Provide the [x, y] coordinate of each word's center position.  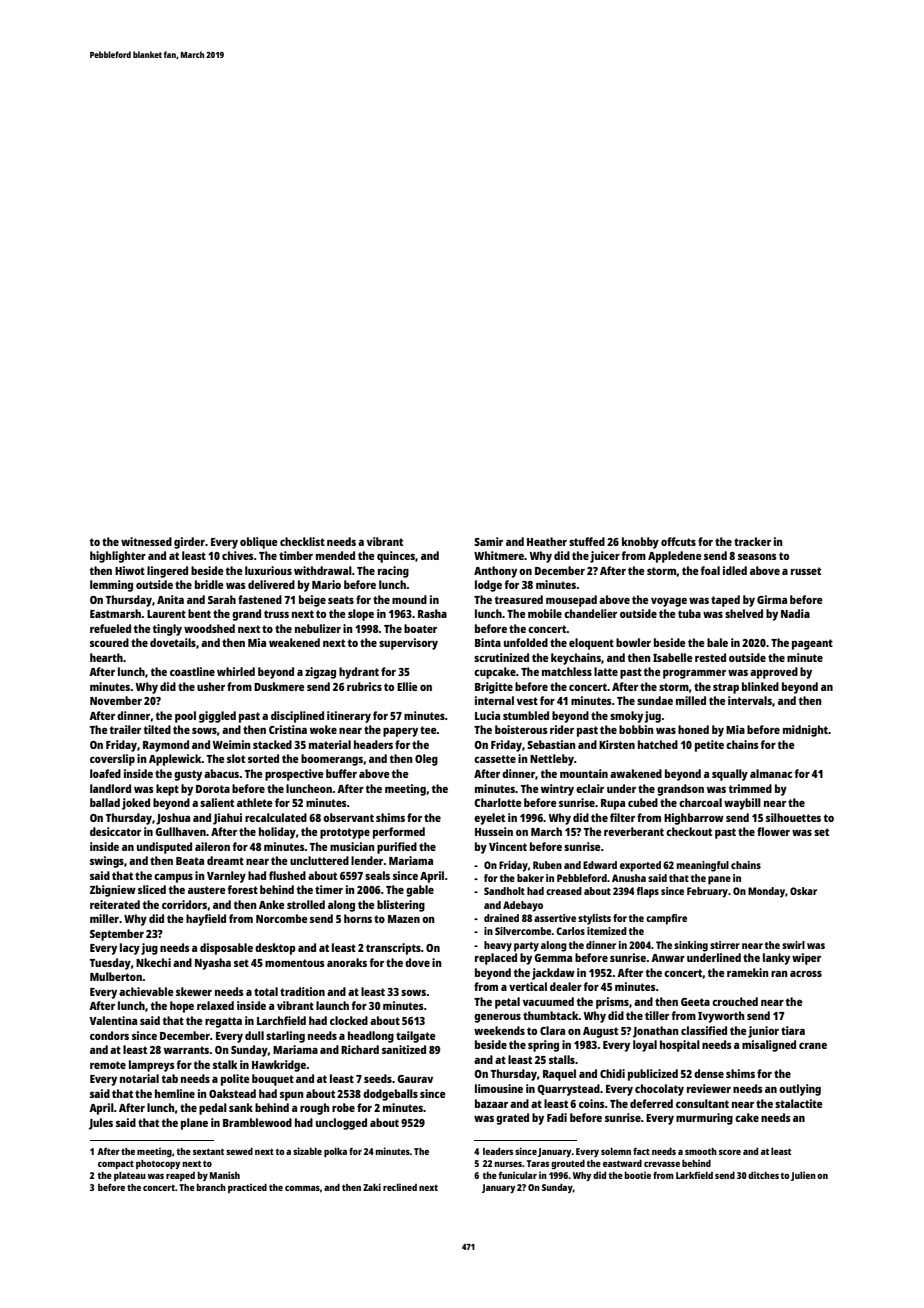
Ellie [407, 686]
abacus [221, 773]
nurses [508, 1164]
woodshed [209, 628]
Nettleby [552, 760]
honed [693, 729]
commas [302, 1188]
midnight [805, 731]
